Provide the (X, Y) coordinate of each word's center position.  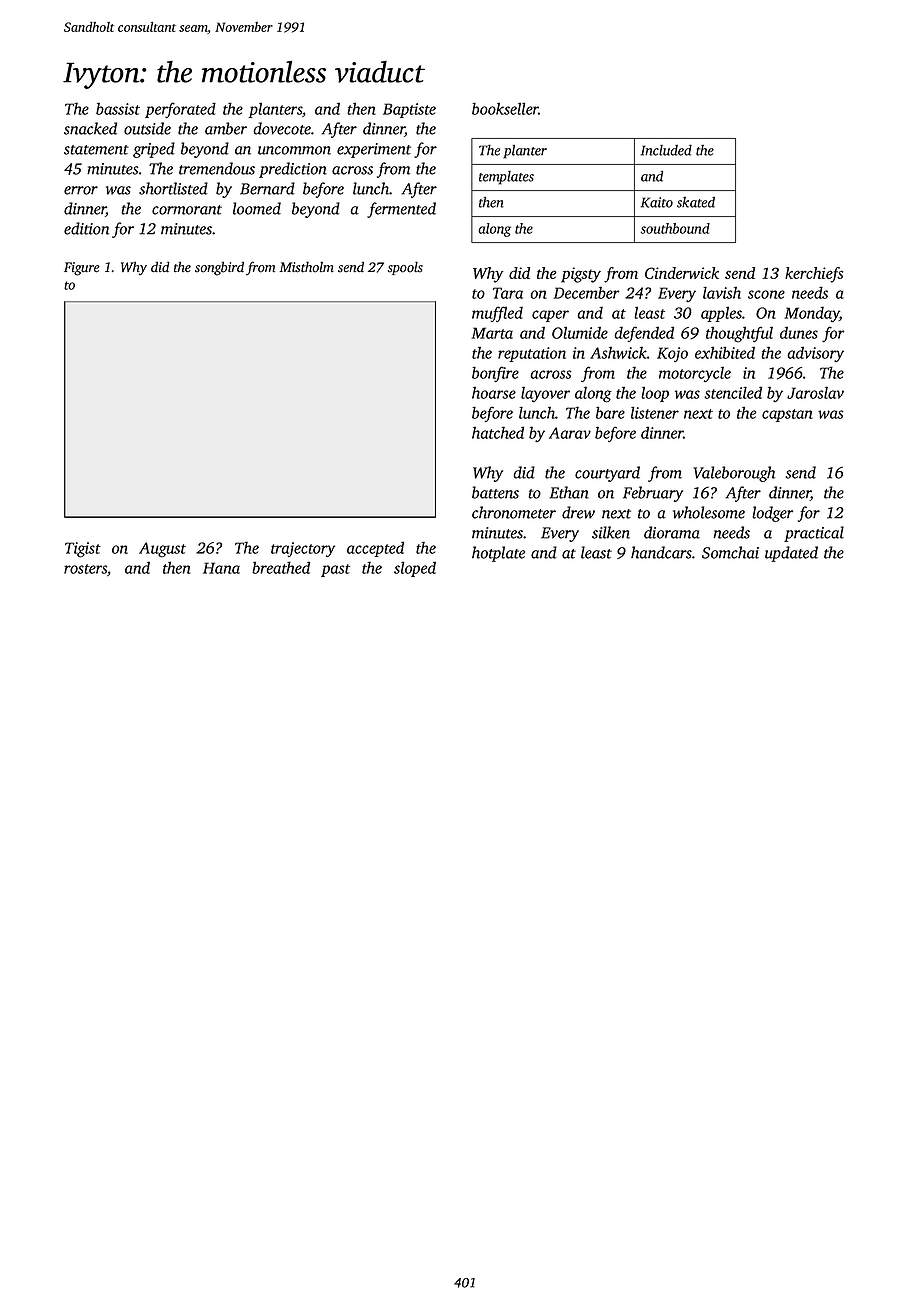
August (162, 550)
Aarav (570, 433)
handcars (661, 552)
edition (86, 228)
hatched (498, 432)
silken (611, 532)
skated (696, 202)
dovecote (282, 128)
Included (666, 150)
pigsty (581, 275)
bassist (118, 108)
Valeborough (734, 474)
